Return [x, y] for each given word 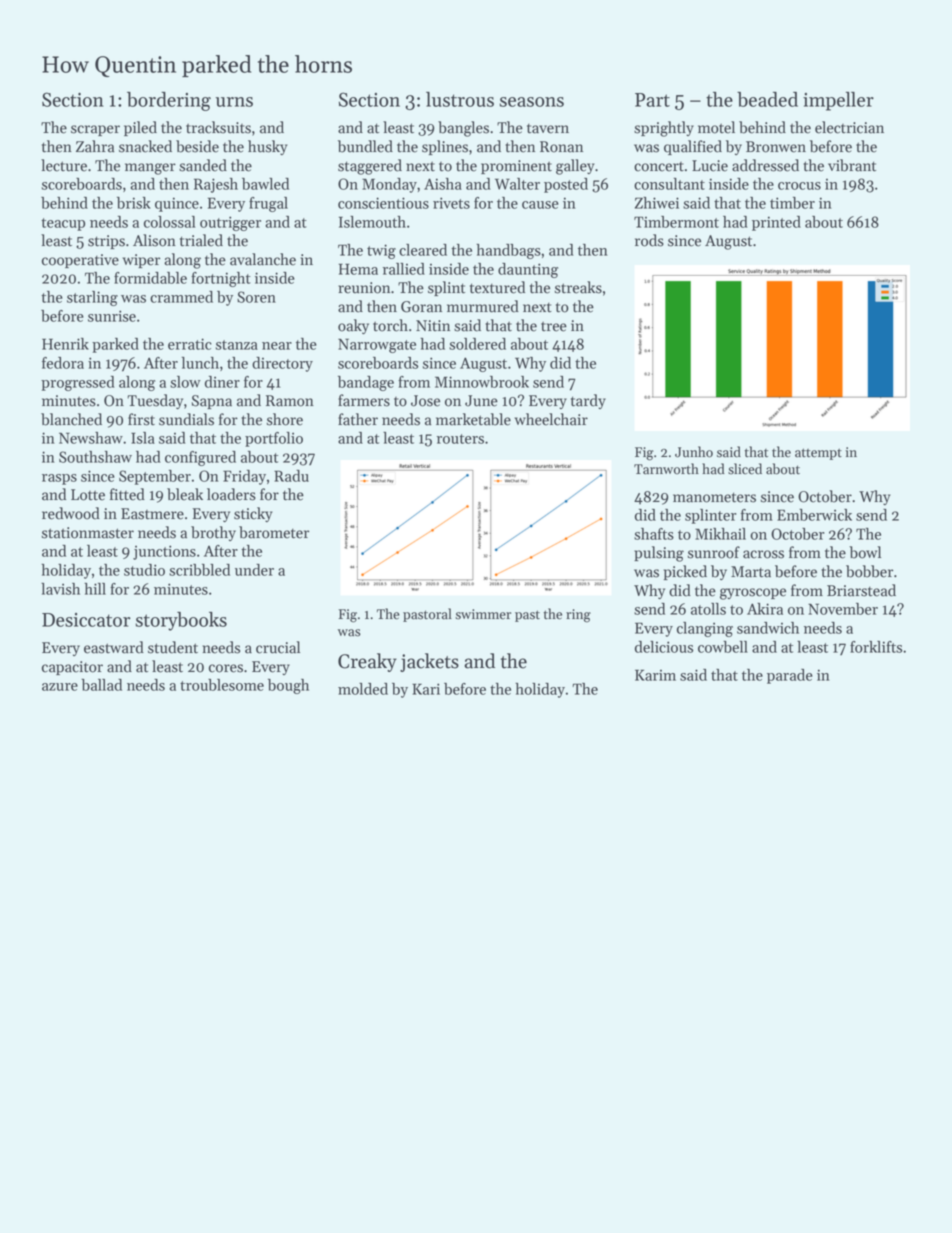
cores [226, 668]
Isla [143, 438]
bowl [865, 552]
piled [140, 128]
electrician [849, 127]
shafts [654, 534]
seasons [531, 102]
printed [776, 223]
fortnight [221, 279]
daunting [528, 270]
